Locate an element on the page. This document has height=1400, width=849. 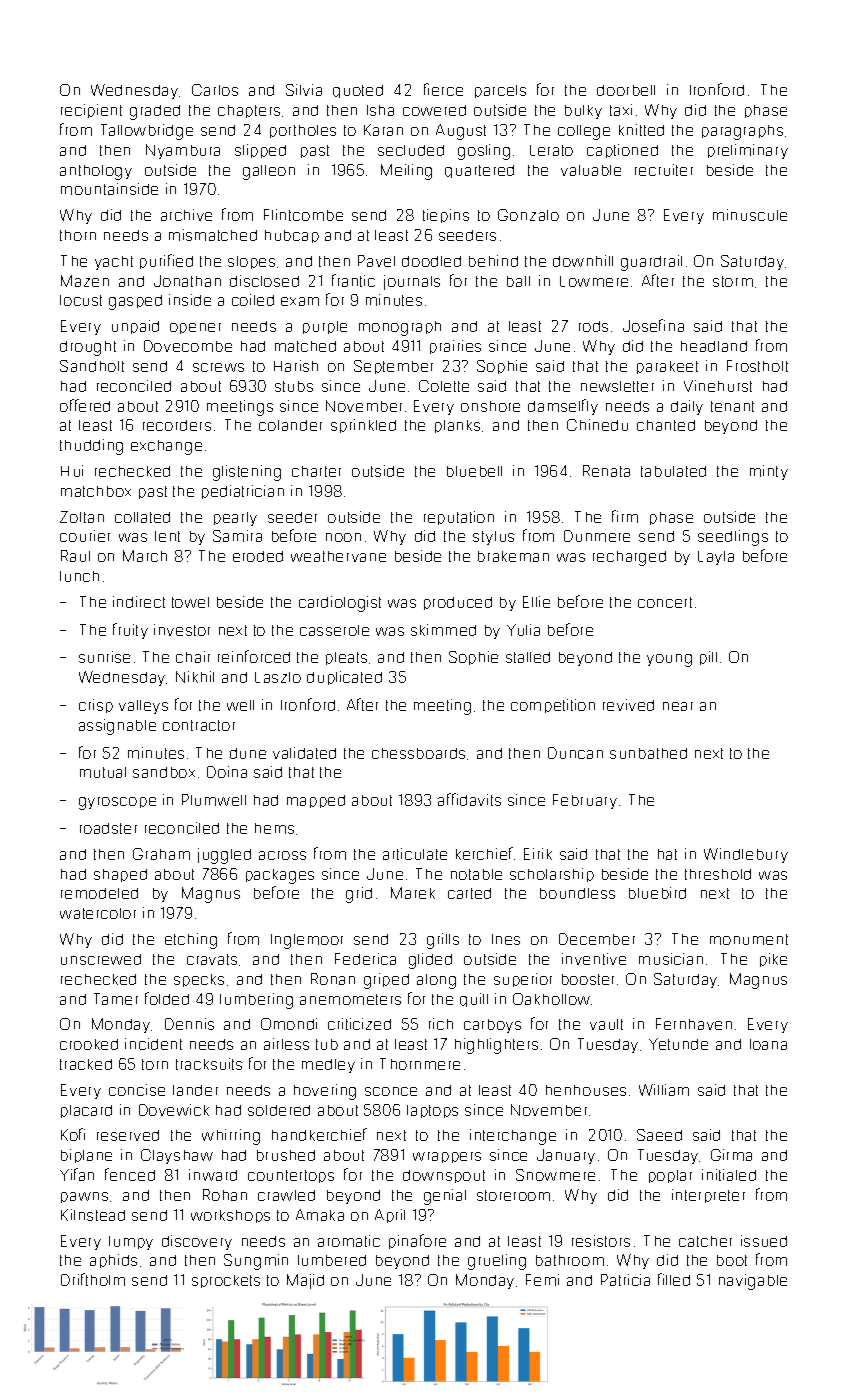
Frostholt is located at coordinates (757, 366).
